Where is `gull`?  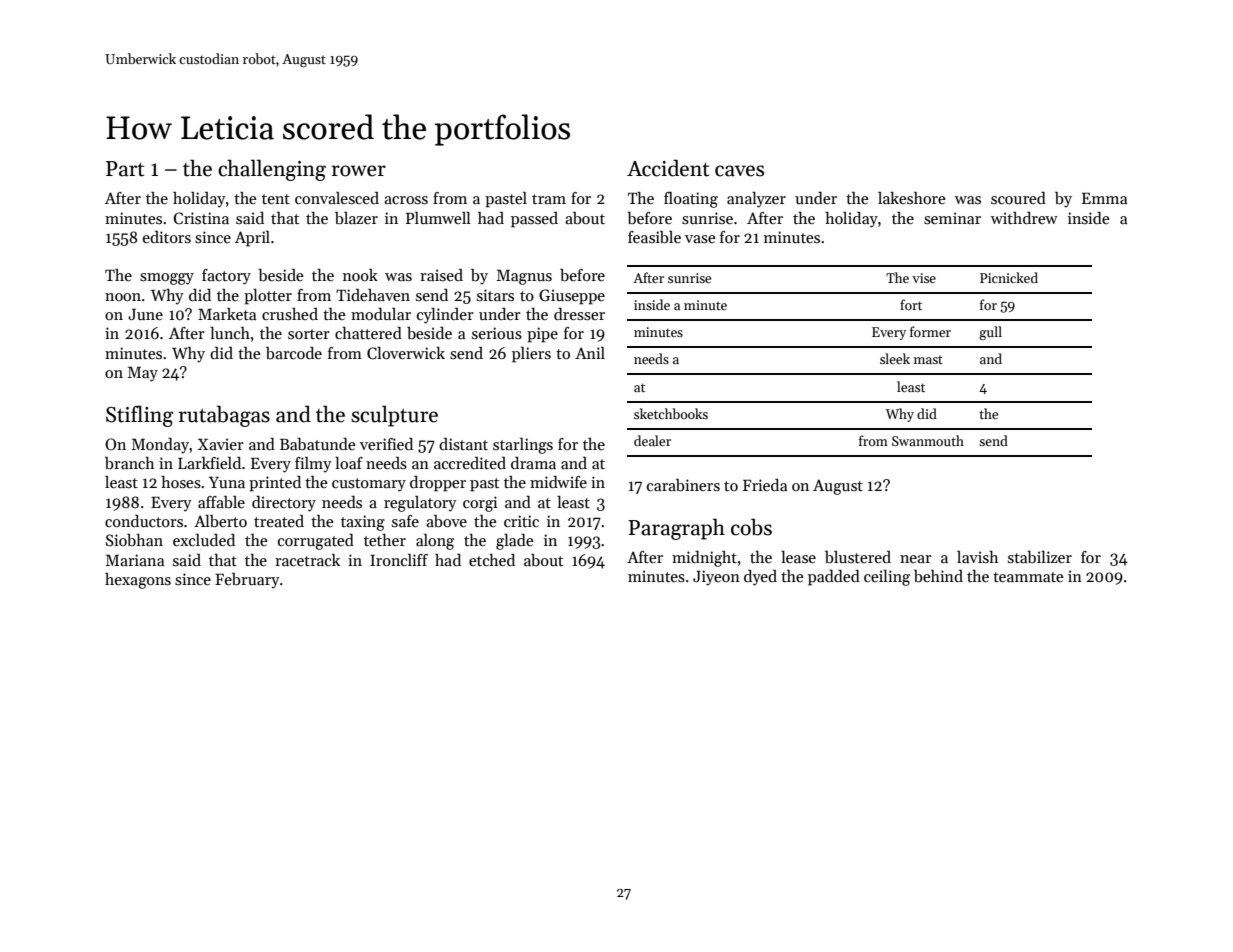
gull is located at coordinates (990, 333).
